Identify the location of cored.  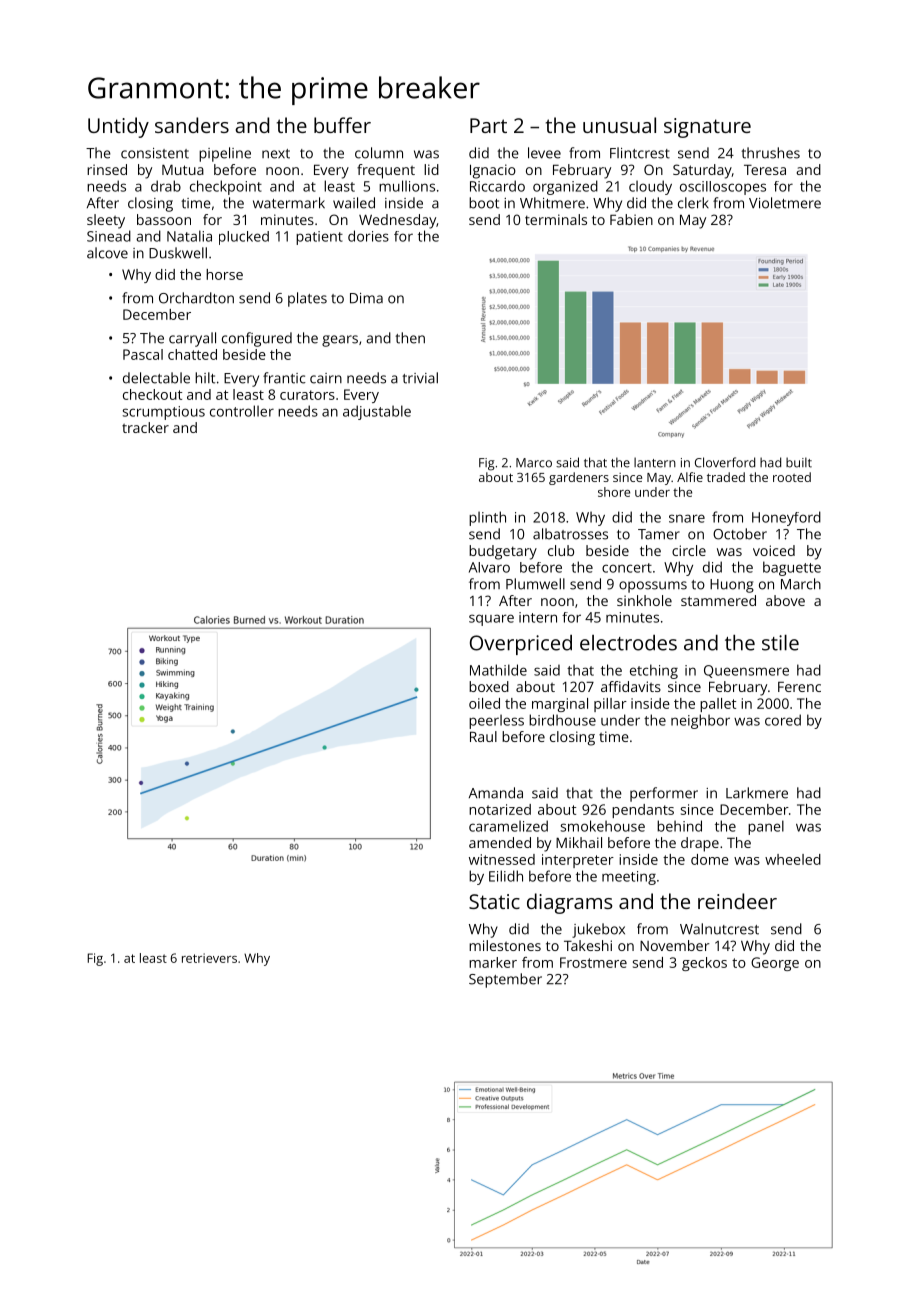
(783, 720).
